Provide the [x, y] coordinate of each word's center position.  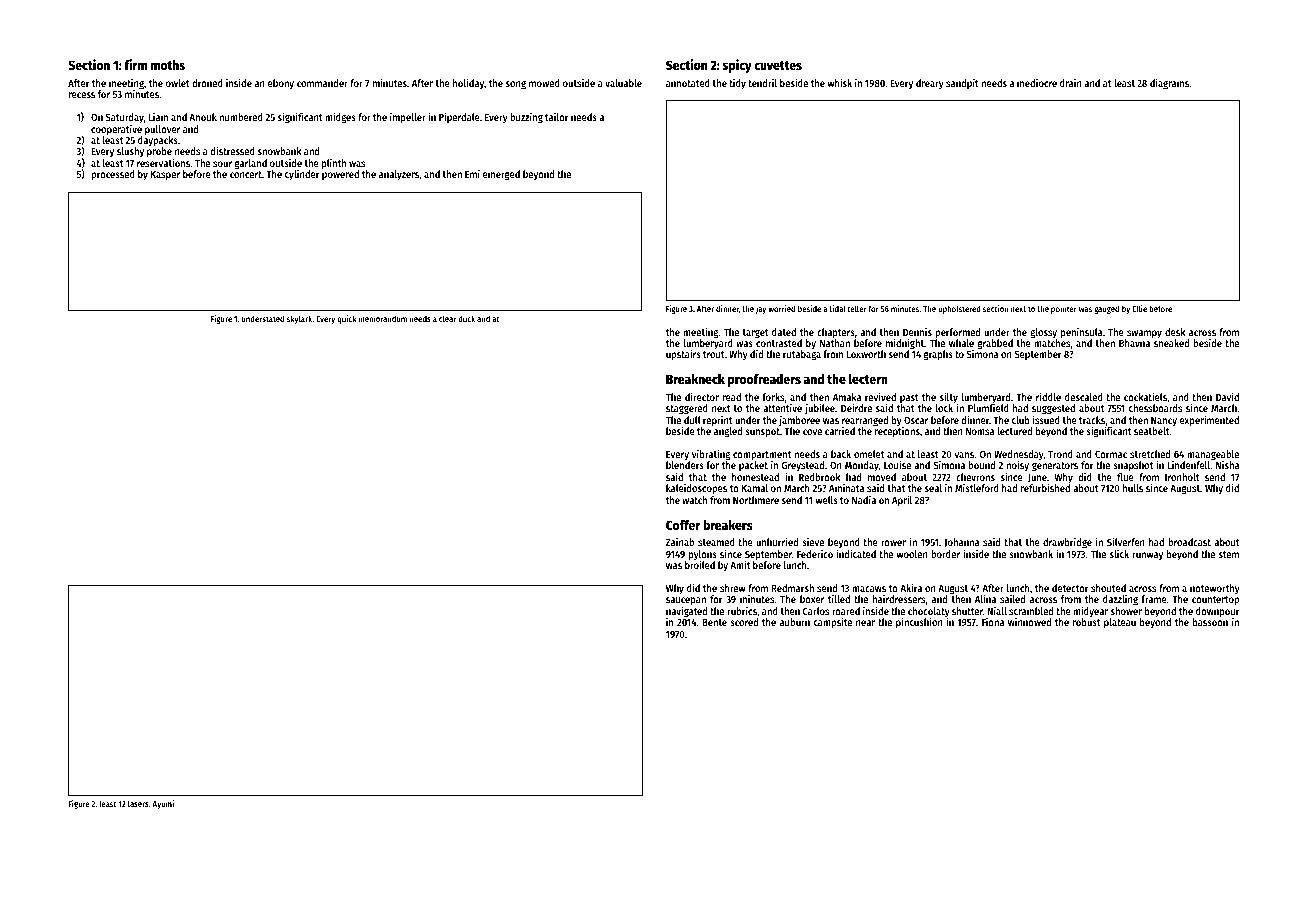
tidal [837, 308]
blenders [685, 465]
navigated [686, 612]
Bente [714, 622]
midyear [1090, 612]
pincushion [919, 623]
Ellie [1139, 308]
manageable [1213, 455]
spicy [737, 66]
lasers [138, 803]
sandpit [962, 84]
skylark [300, 319]
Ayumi [163, 804]
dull [692, 420]
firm [135, 64]
